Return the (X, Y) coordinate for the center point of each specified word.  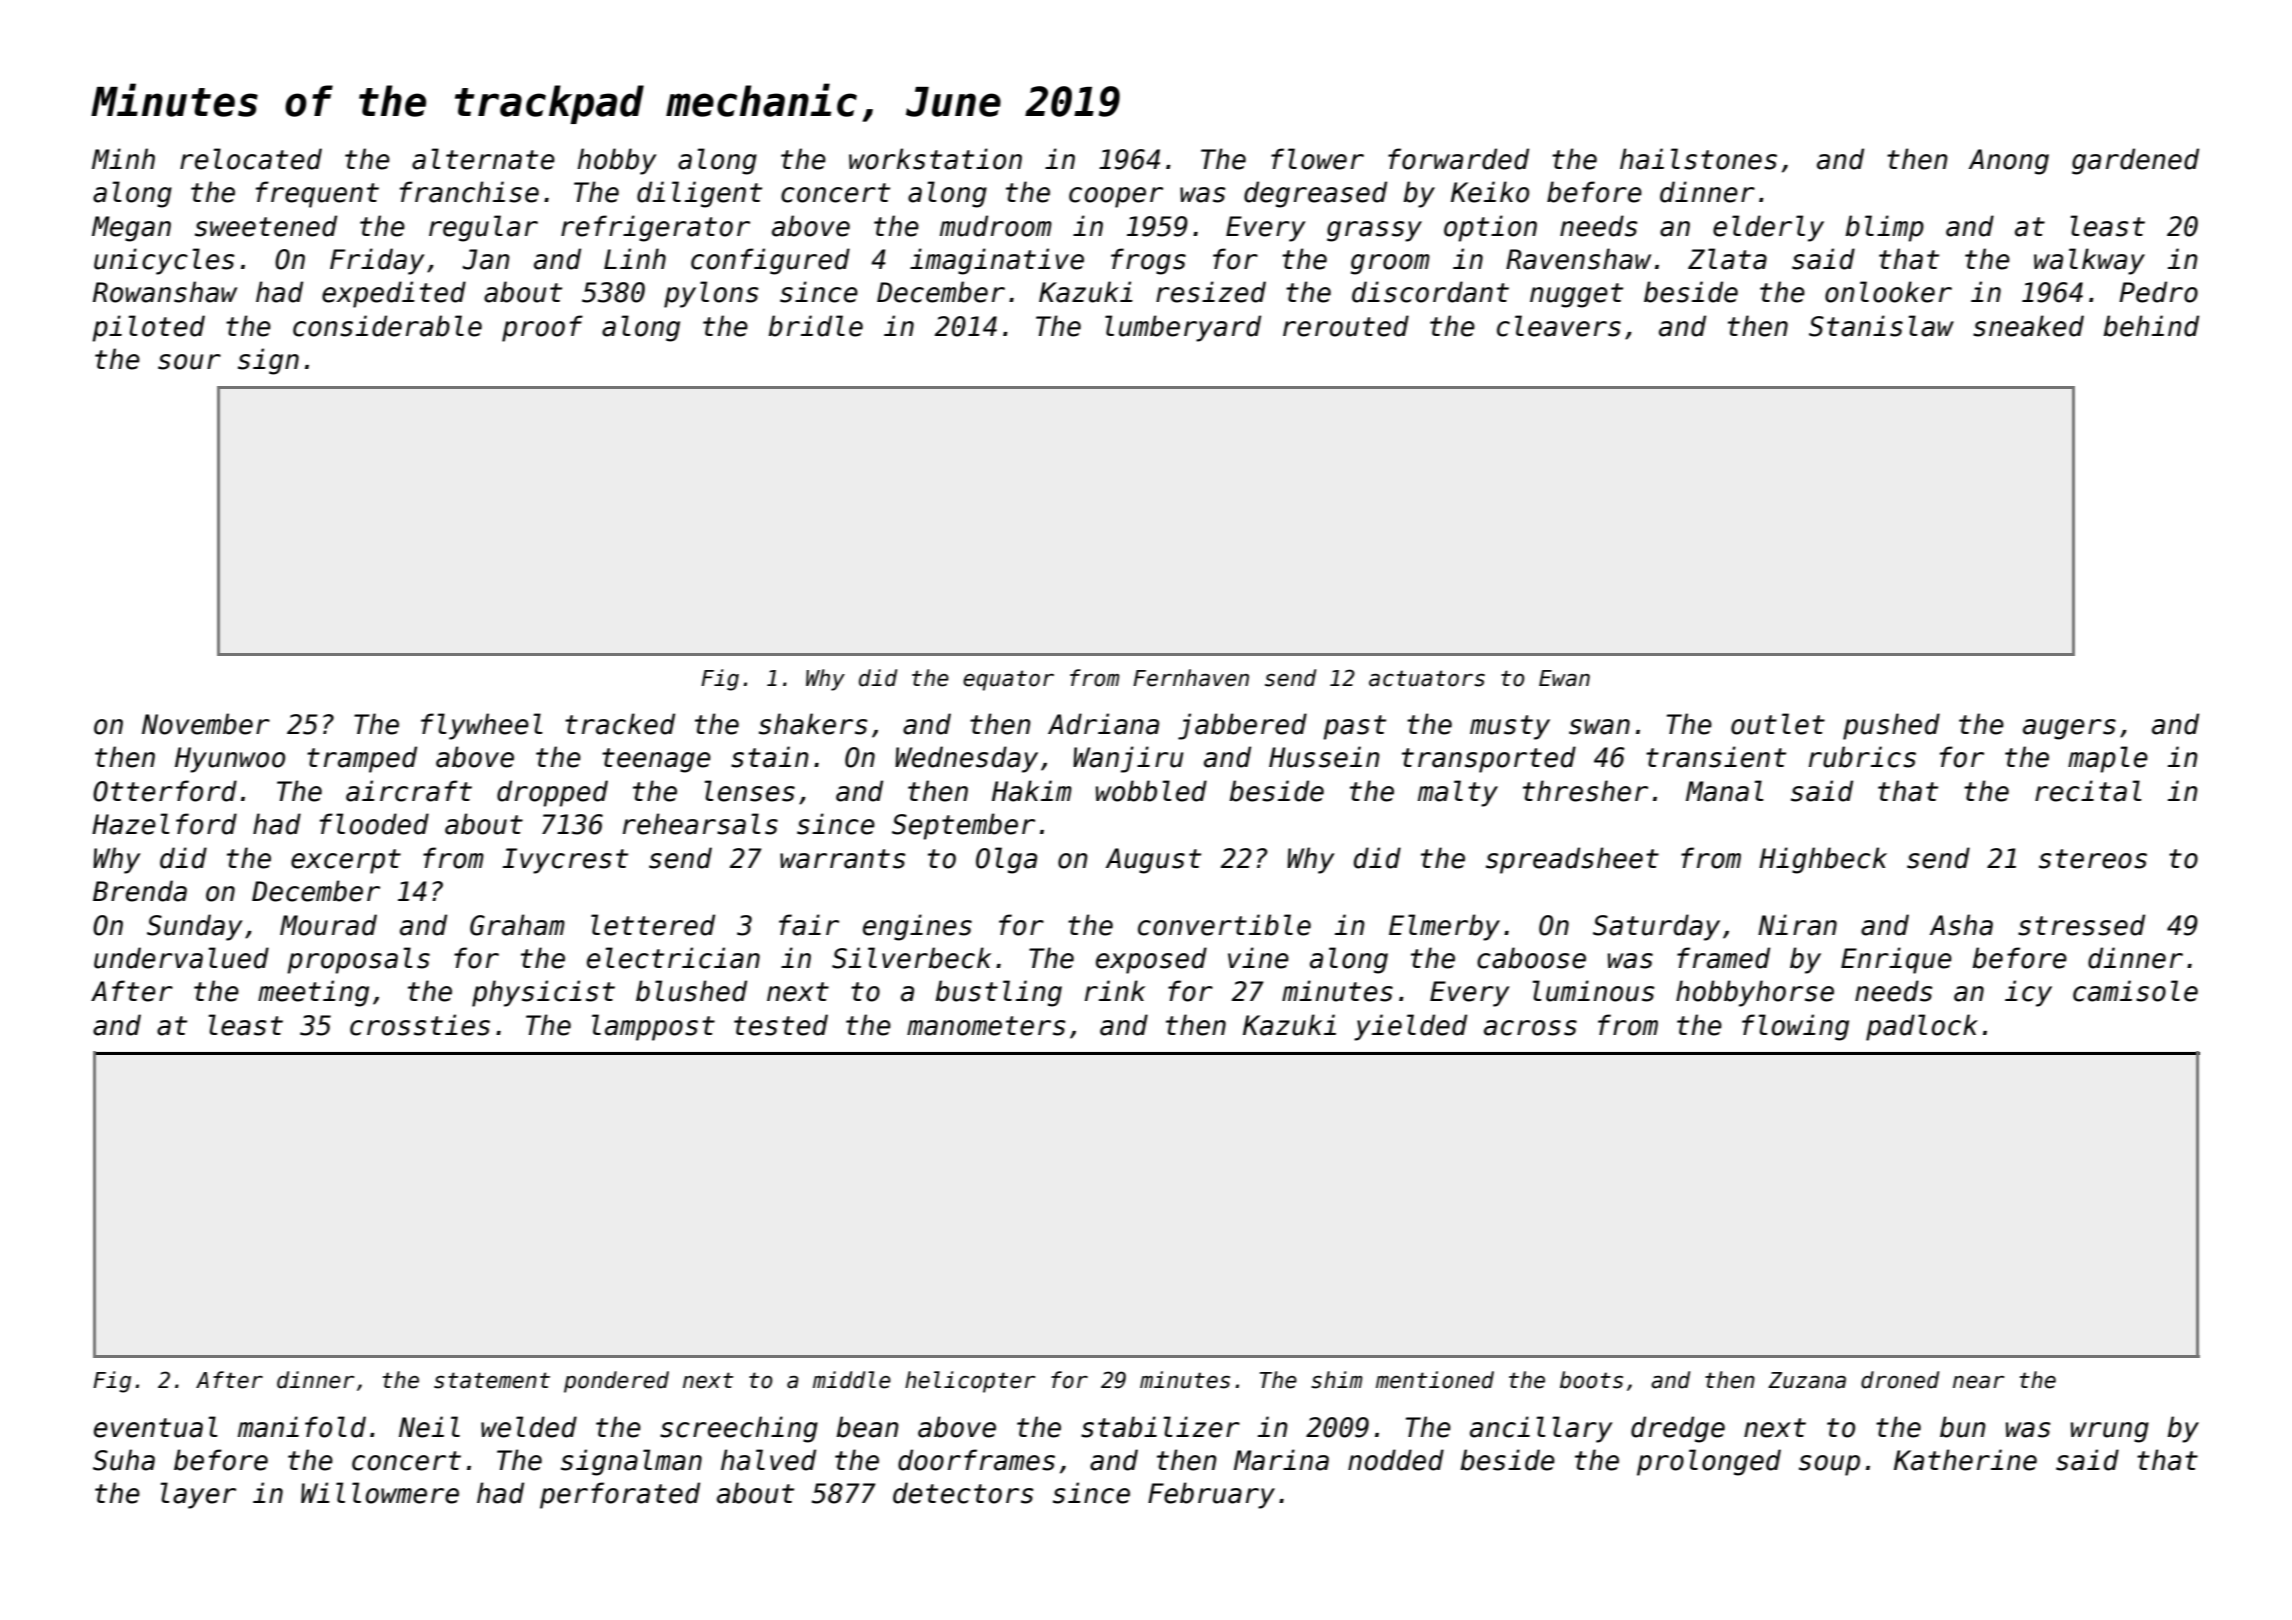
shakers (813, 724)
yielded (1410, 1027)
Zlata (1727, 259)
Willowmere (380, 1493)
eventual (156, 1427)
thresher (1585, 791)
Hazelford (164, 824)
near (1978, 1382)
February (1211, 1495)
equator (1008, 680)
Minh (123, 158)
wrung (2110, 1432)
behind (2151, 326)
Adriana (1103, 724)
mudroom (996, 226)
